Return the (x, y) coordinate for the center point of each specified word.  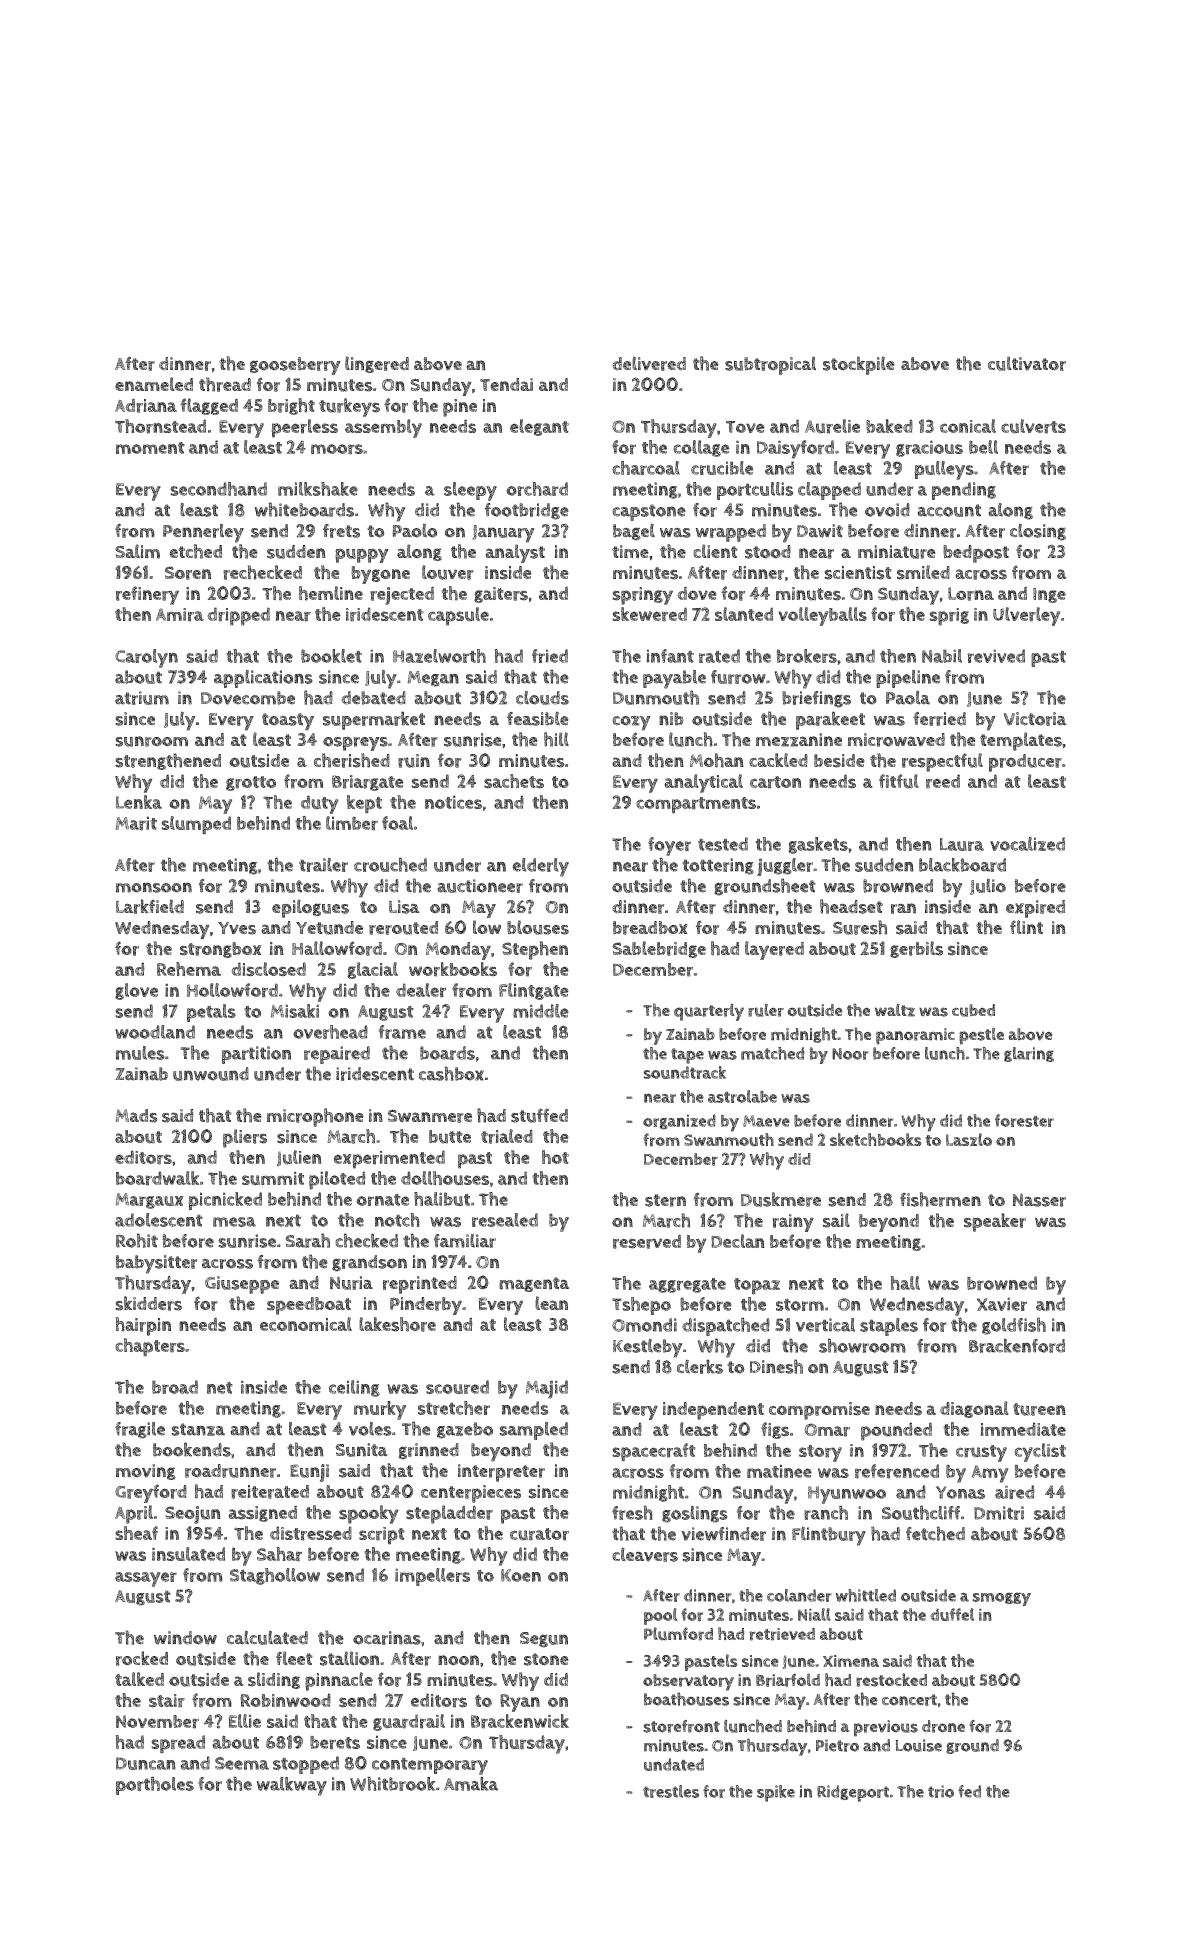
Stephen (535, 950)
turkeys (349, 407)
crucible (722, 468)
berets (335, 1743)
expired (1035, 909)
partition (256, 1055)
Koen (521, 1575)
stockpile (859, 365)
